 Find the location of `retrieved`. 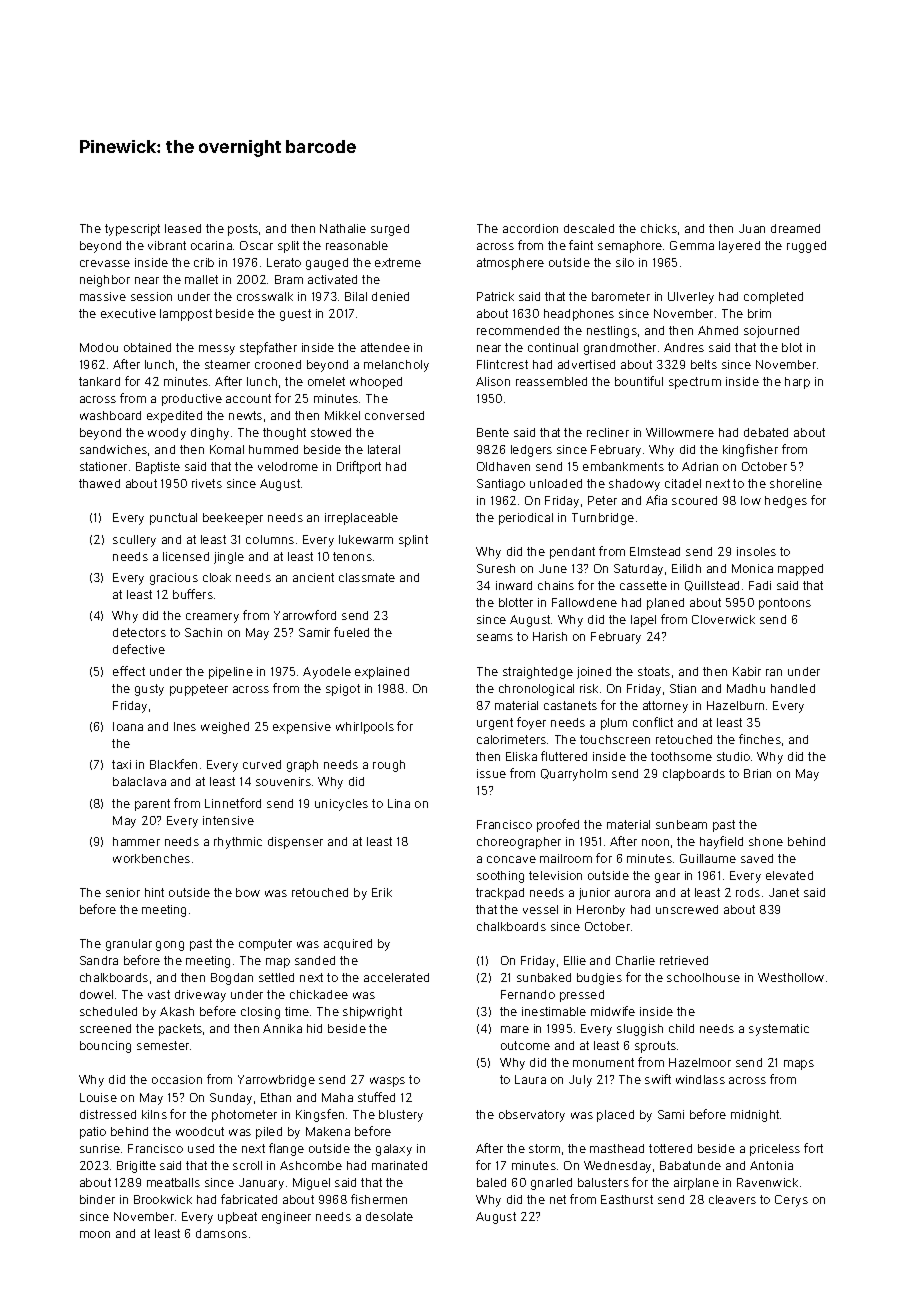

retrieved is located at coordinates (684, 960).
